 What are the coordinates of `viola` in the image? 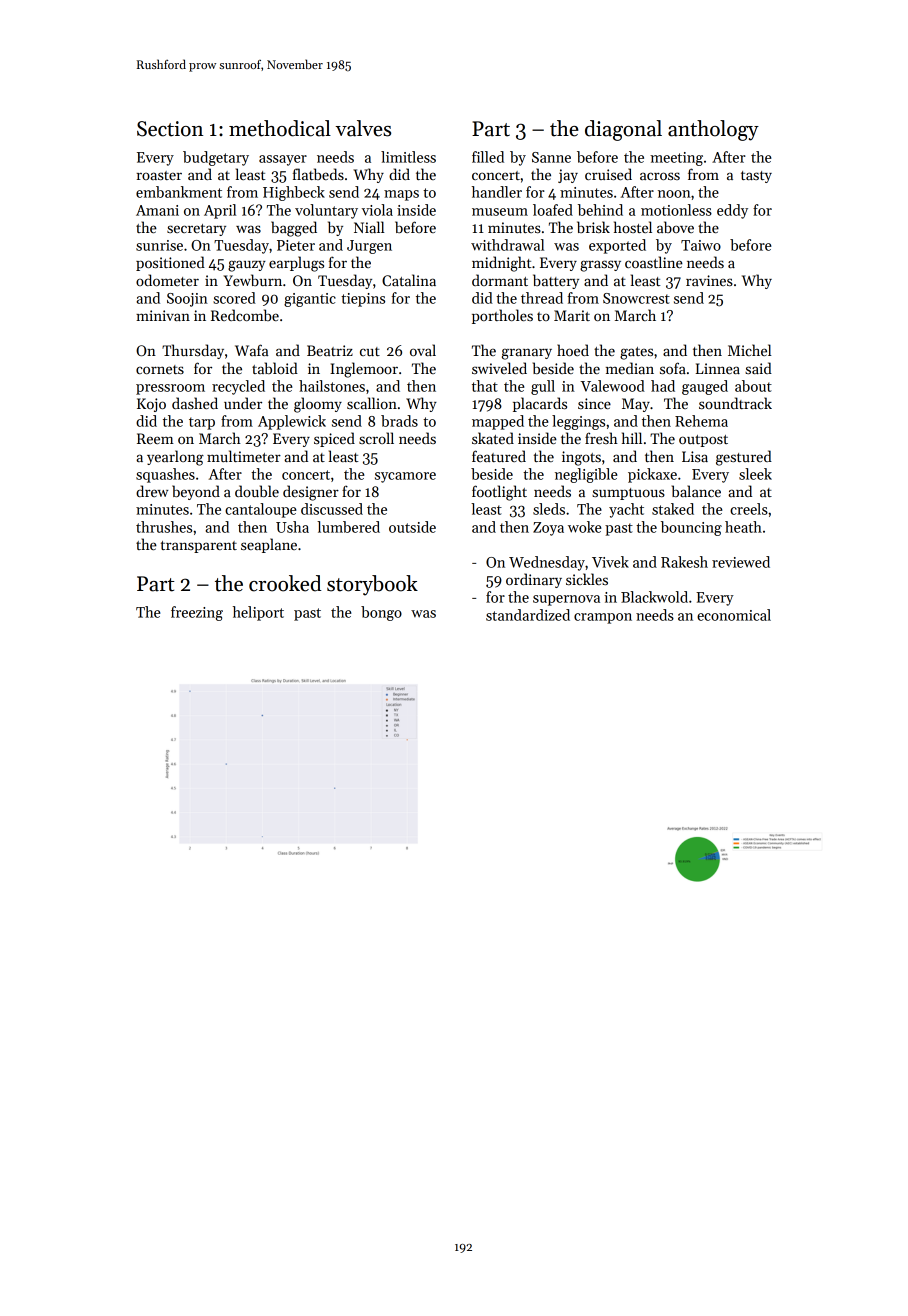 It's located at (377, 210).
